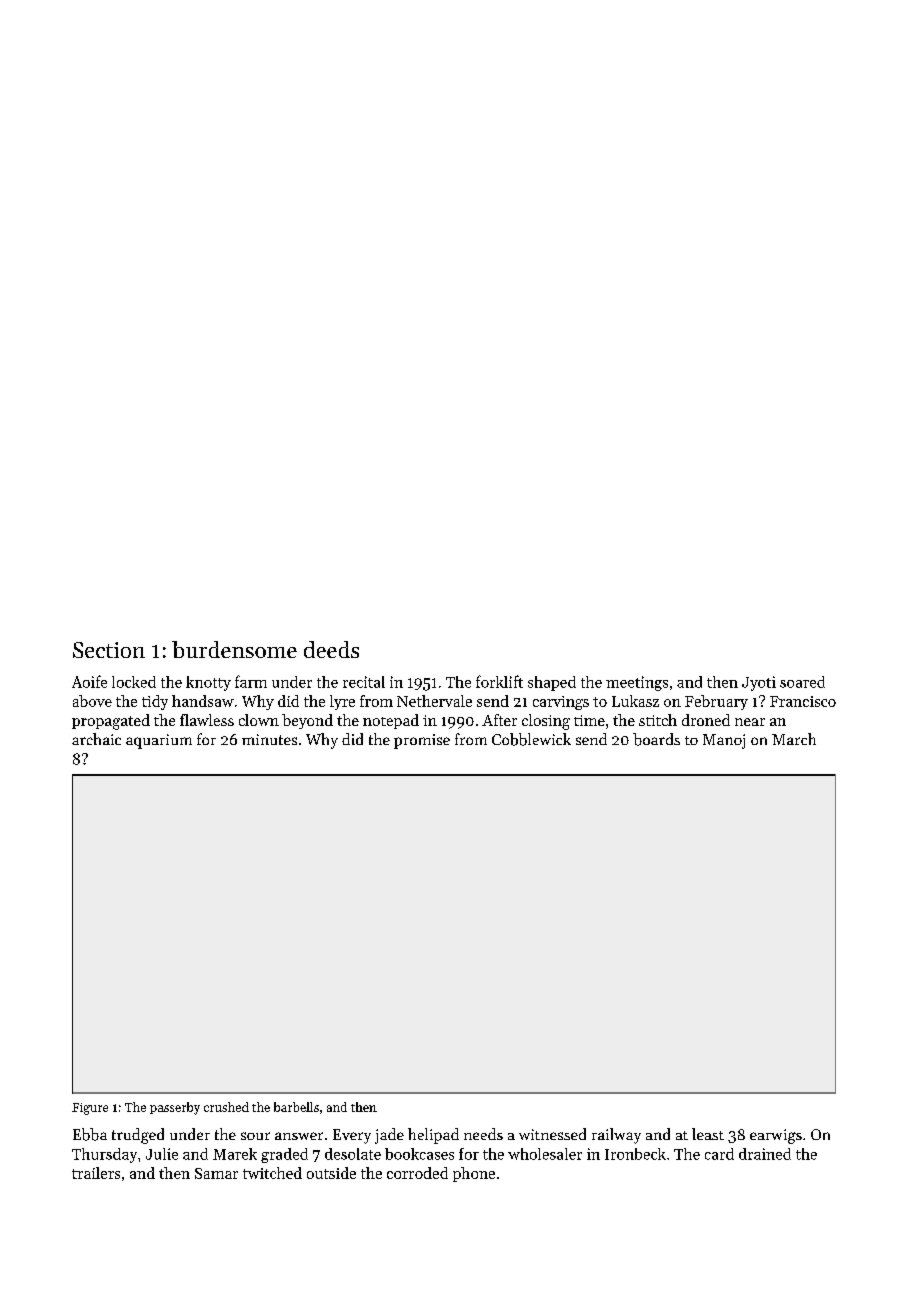 The width and height of the screenshot is (908, 1316). Describe the element at coordinates (331, 649) in the screenshot. I see `deeds` at that location.
